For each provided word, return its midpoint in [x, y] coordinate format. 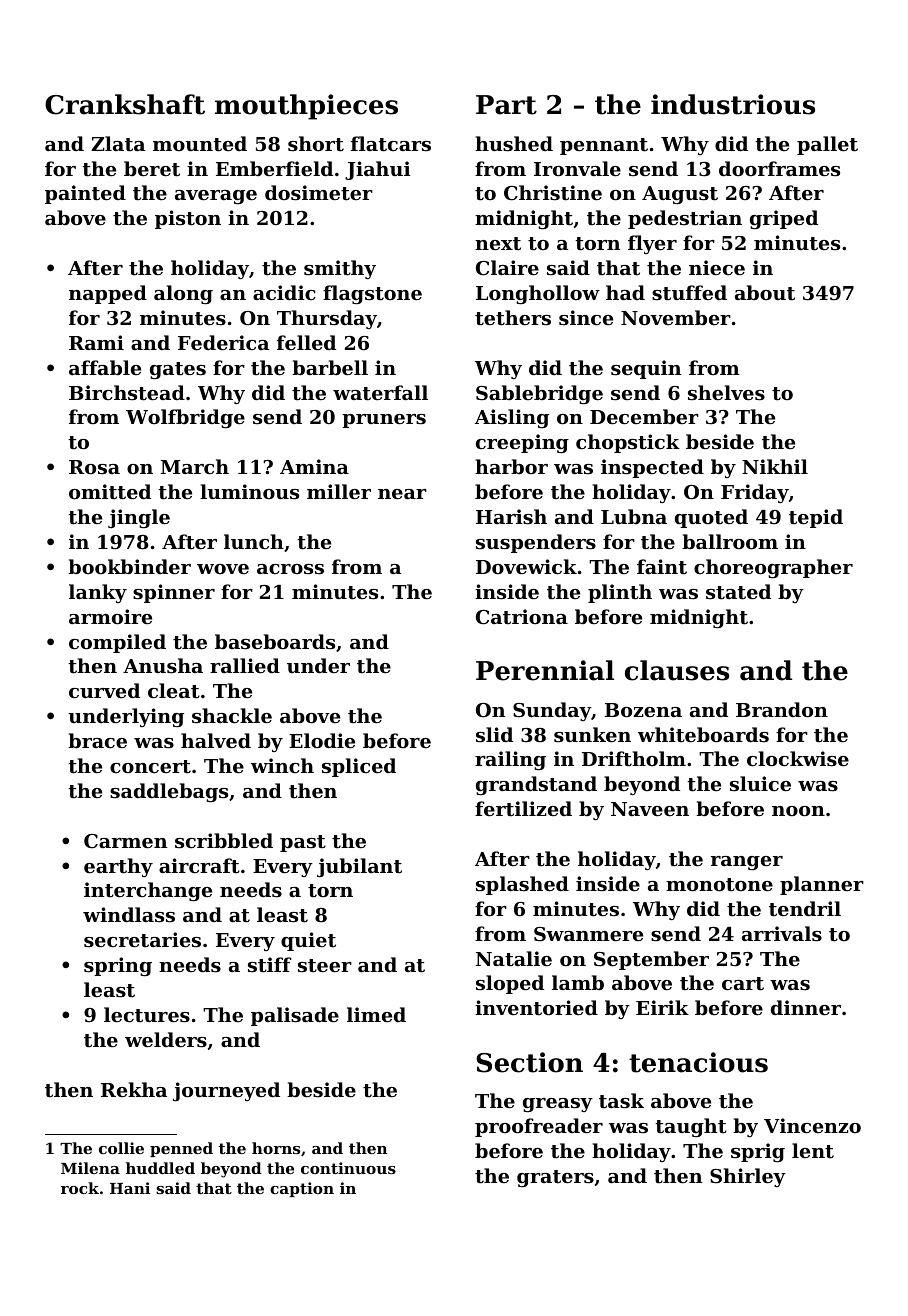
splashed [522, 885]
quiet [308, 941]
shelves [726, 393]
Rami [96, 342]
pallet [827, 145]
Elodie [322, 740]
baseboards [275, 642]
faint [662, 567]
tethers [513, 318]
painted [85, 194]
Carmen [125, 841]
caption [302, 1189]
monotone [719, 884]
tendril [805, 908]
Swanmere [588, 934]
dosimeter [319, 193]
